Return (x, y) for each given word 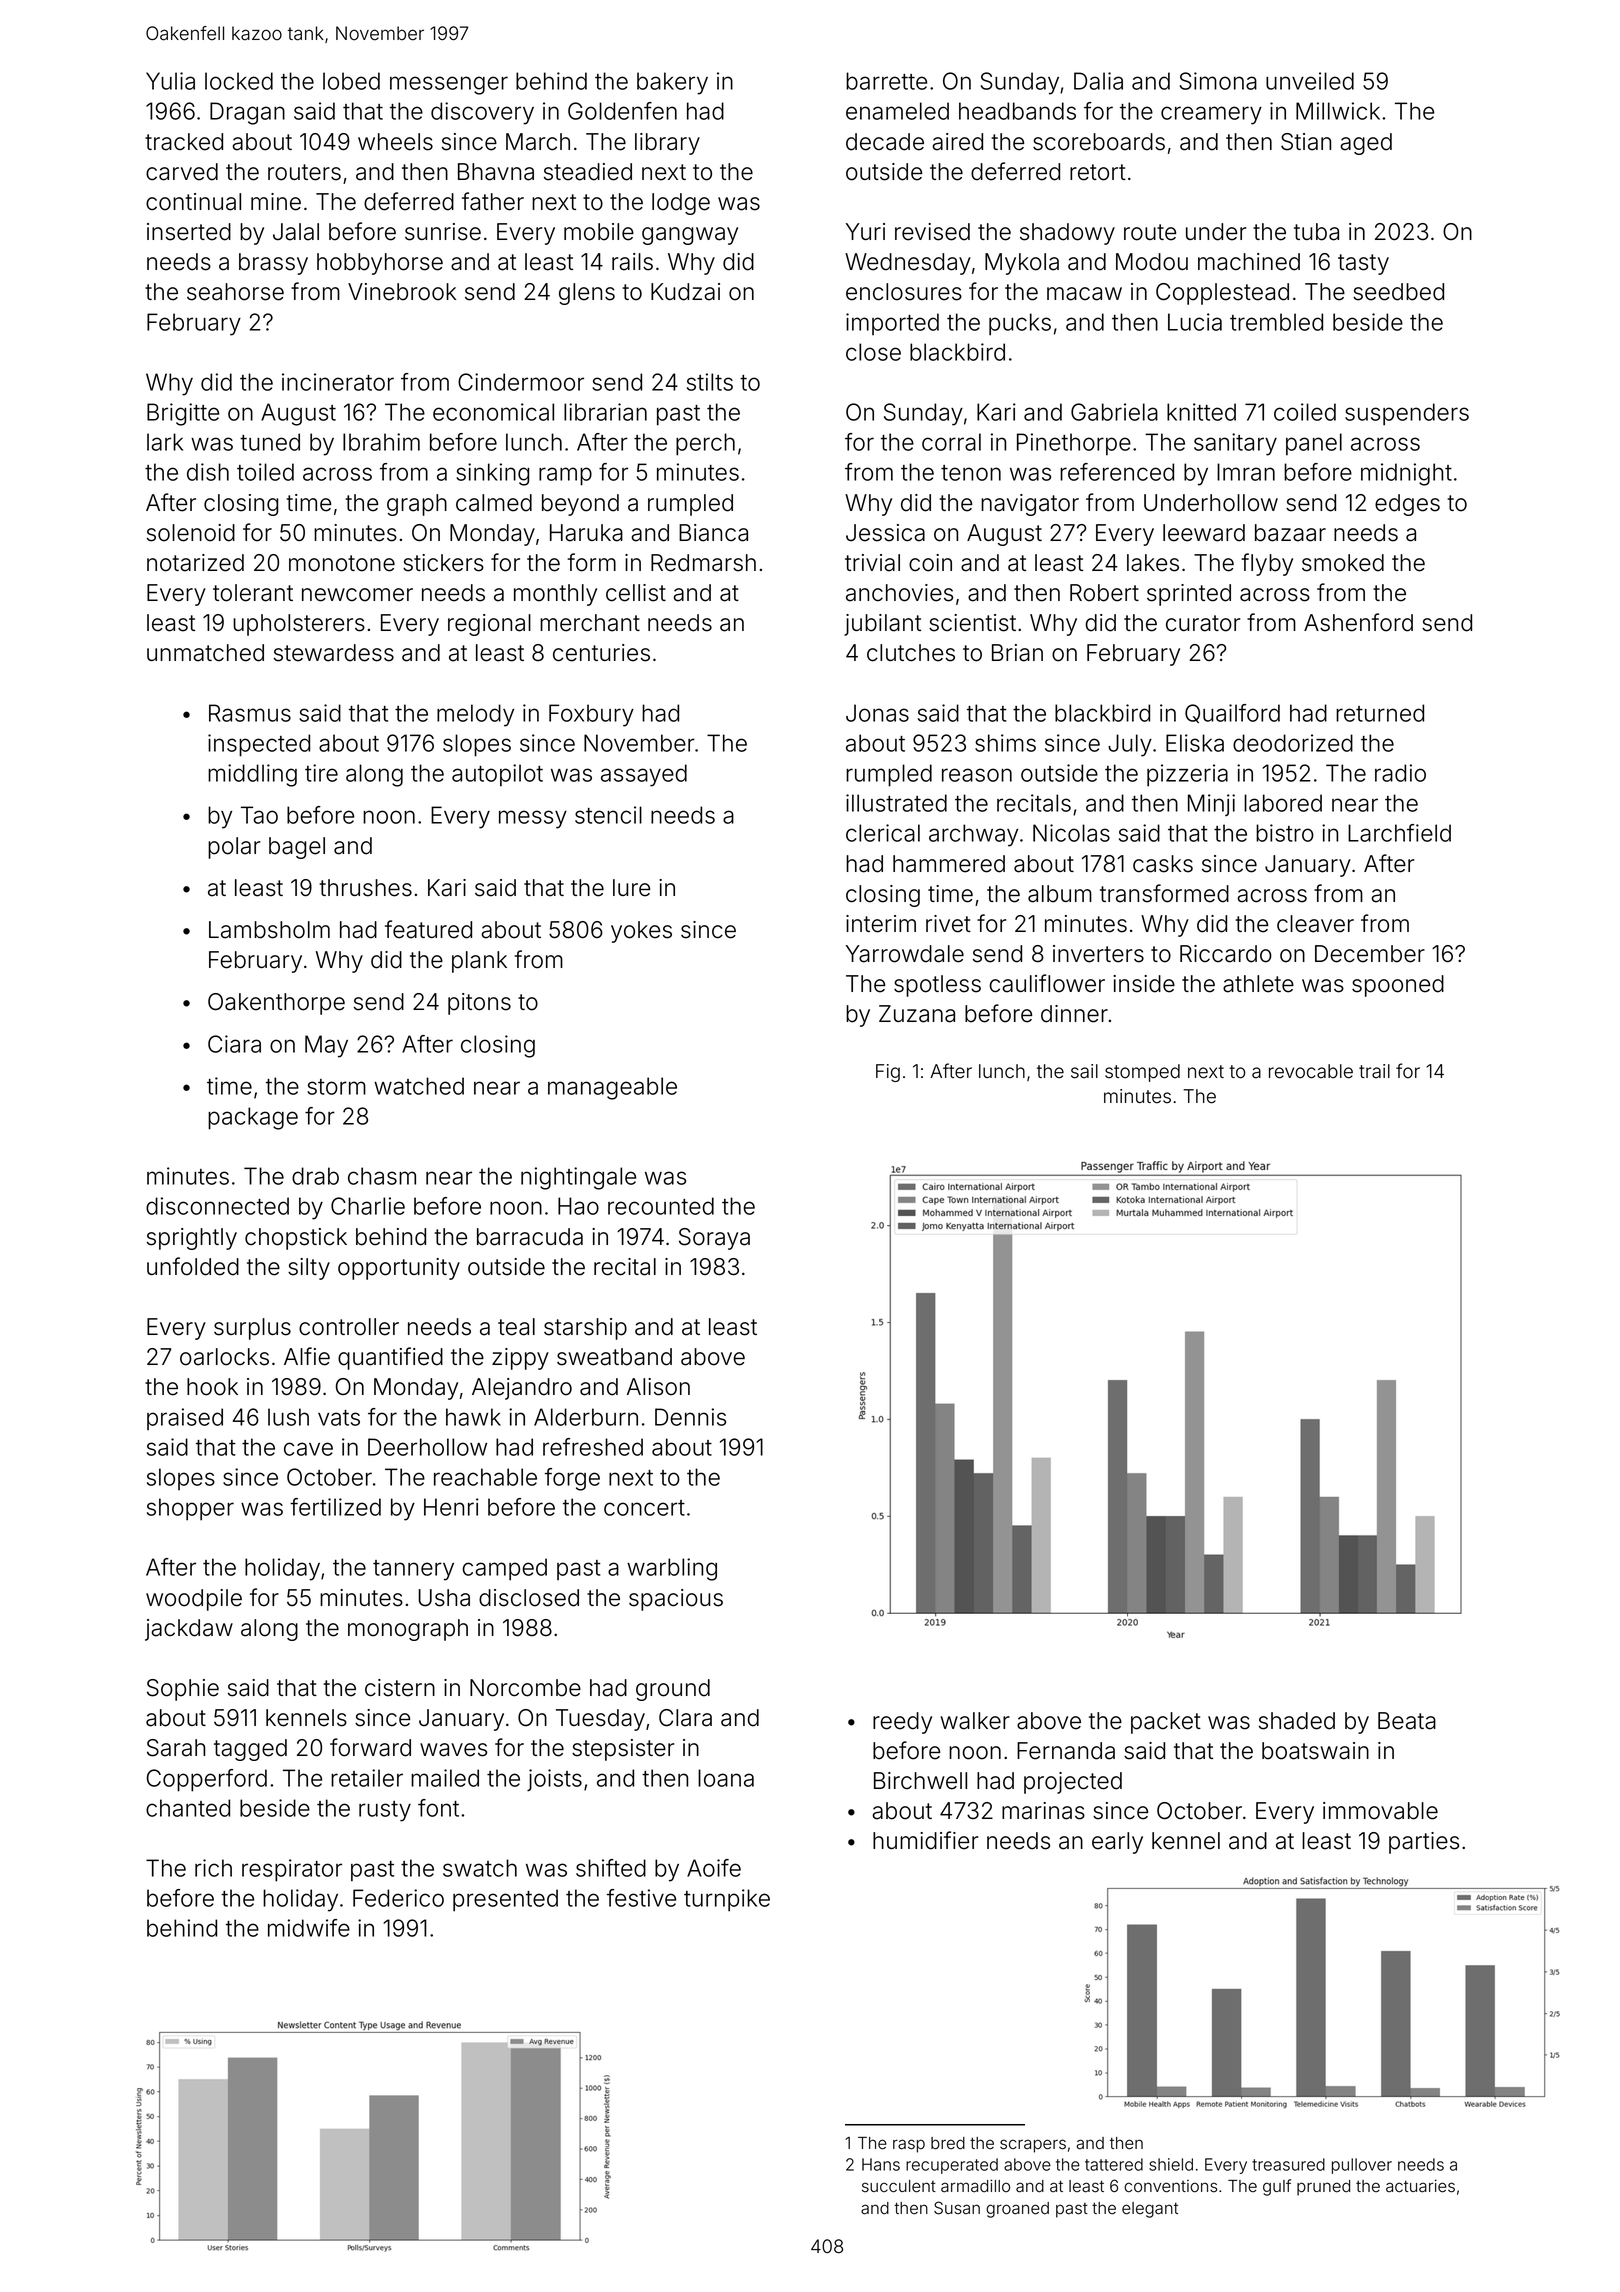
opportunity (399, 1269)
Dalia (1098, 81)
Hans (881, 2164)
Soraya (714, 1239)
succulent (899, 2186)
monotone (342, 563)
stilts (710, 382)
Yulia (170, 81)
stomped (1142, 1073)
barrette (886, 81)
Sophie (183, 1690)
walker (975, 1721)
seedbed (1398, 292)
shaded (1297, 1721)
